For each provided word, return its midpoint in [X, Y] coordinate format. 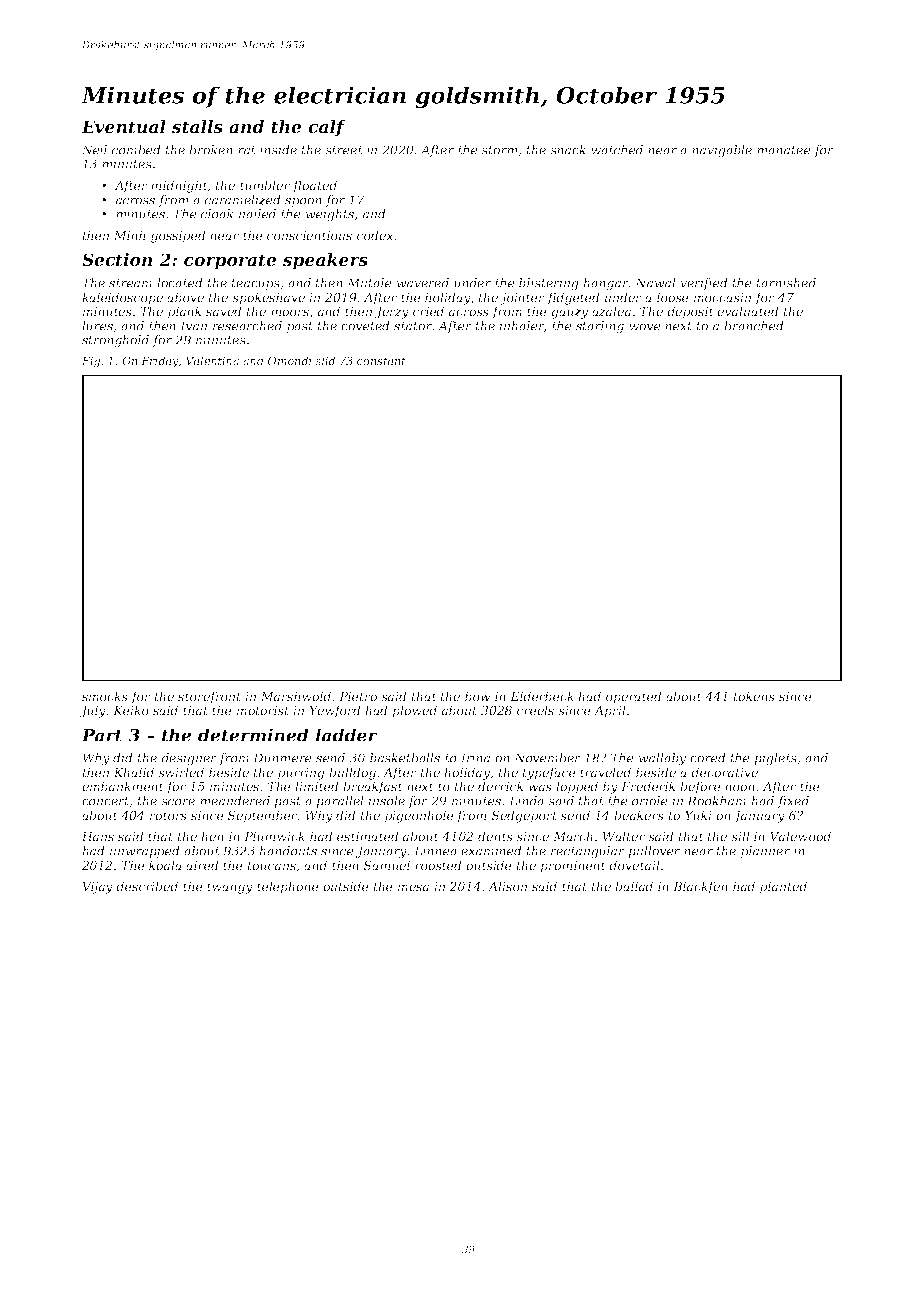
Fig [91, 362]
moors [290, 312]
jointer [522, 299]
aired [202, 865]
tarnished [786, 283]
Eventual [123, 126]
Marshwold [296, 696]
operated [634, 697]
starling [600, 327]
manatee [784, 150]
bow [478, 696]
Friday [160, 362]
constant [381, 361]
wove [645, 327]
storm [499, 150]
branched [754, 326]
